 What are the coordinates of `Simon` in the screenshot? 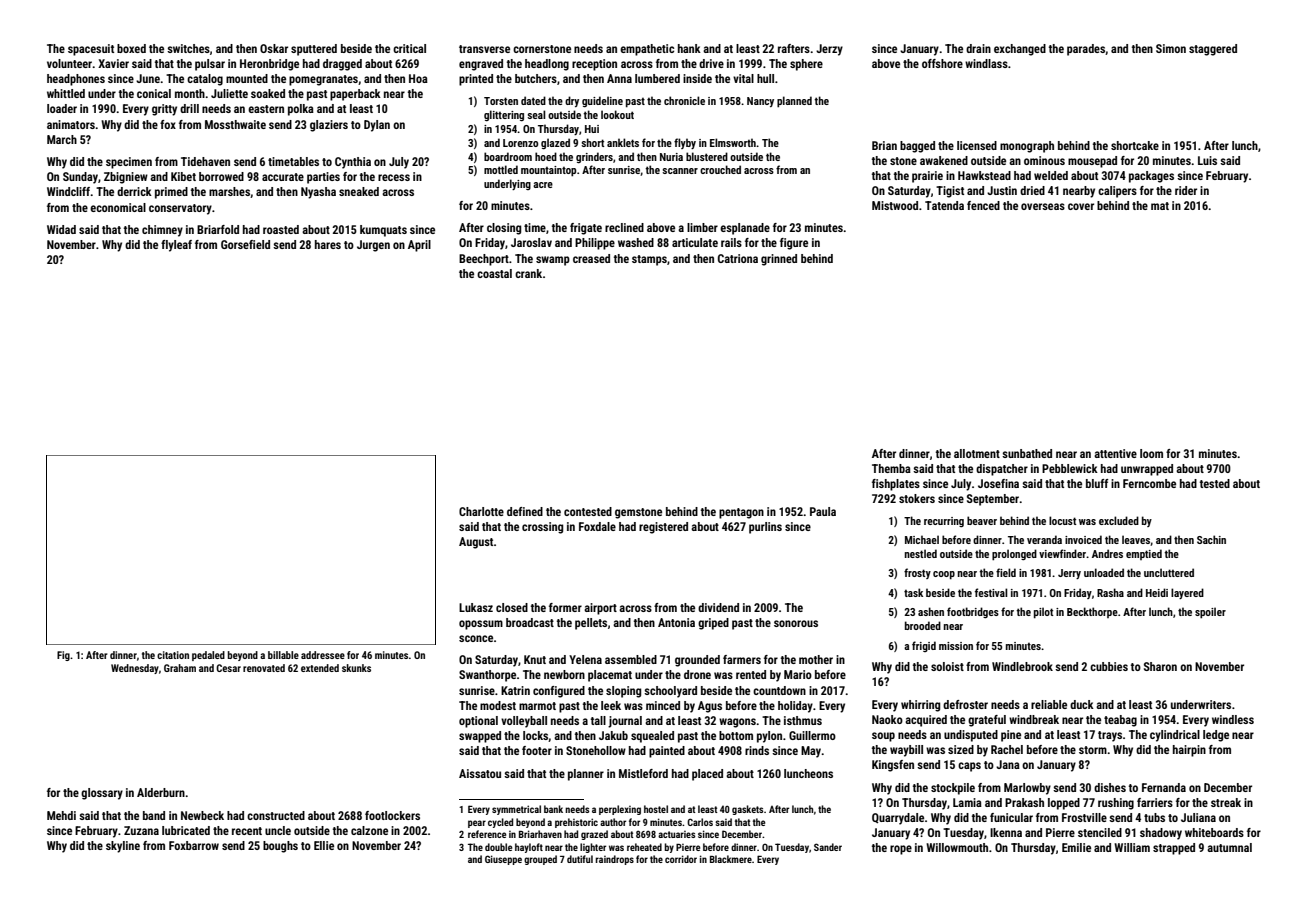 It's located at (1171, 48).
